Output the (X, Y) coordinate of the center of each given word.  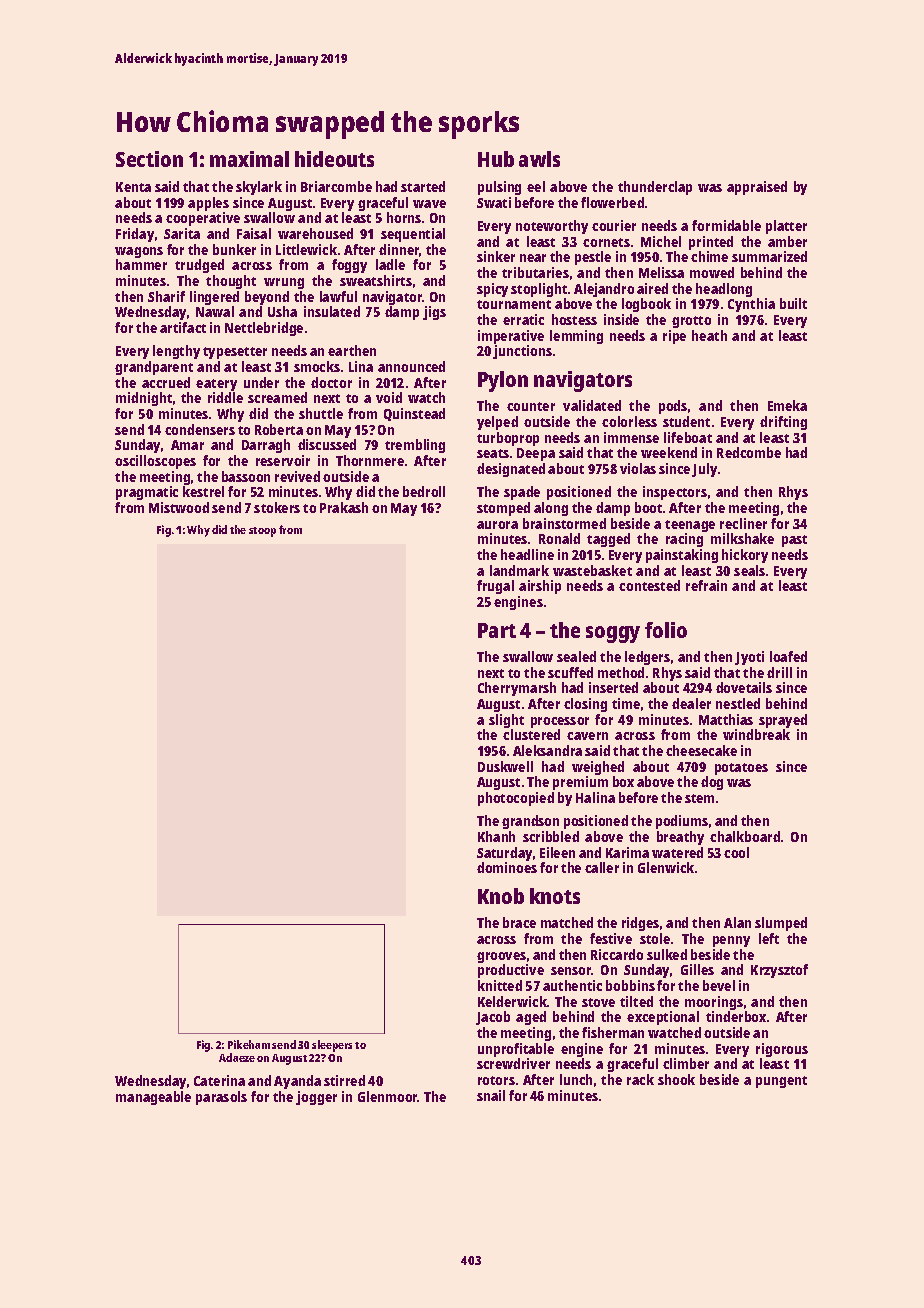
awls (539, 159)
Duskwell (505, 766)
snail (491, 1095)
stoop (262, 532)
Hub (496, 159)
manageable (153, 1098)
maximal (249, 159)
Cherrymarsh (517, 689)
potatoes (741, 769)
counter (531, 406)
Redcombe (749, 452)
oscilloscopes (155, 462)
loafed (788, 656)
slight (506, 721)
